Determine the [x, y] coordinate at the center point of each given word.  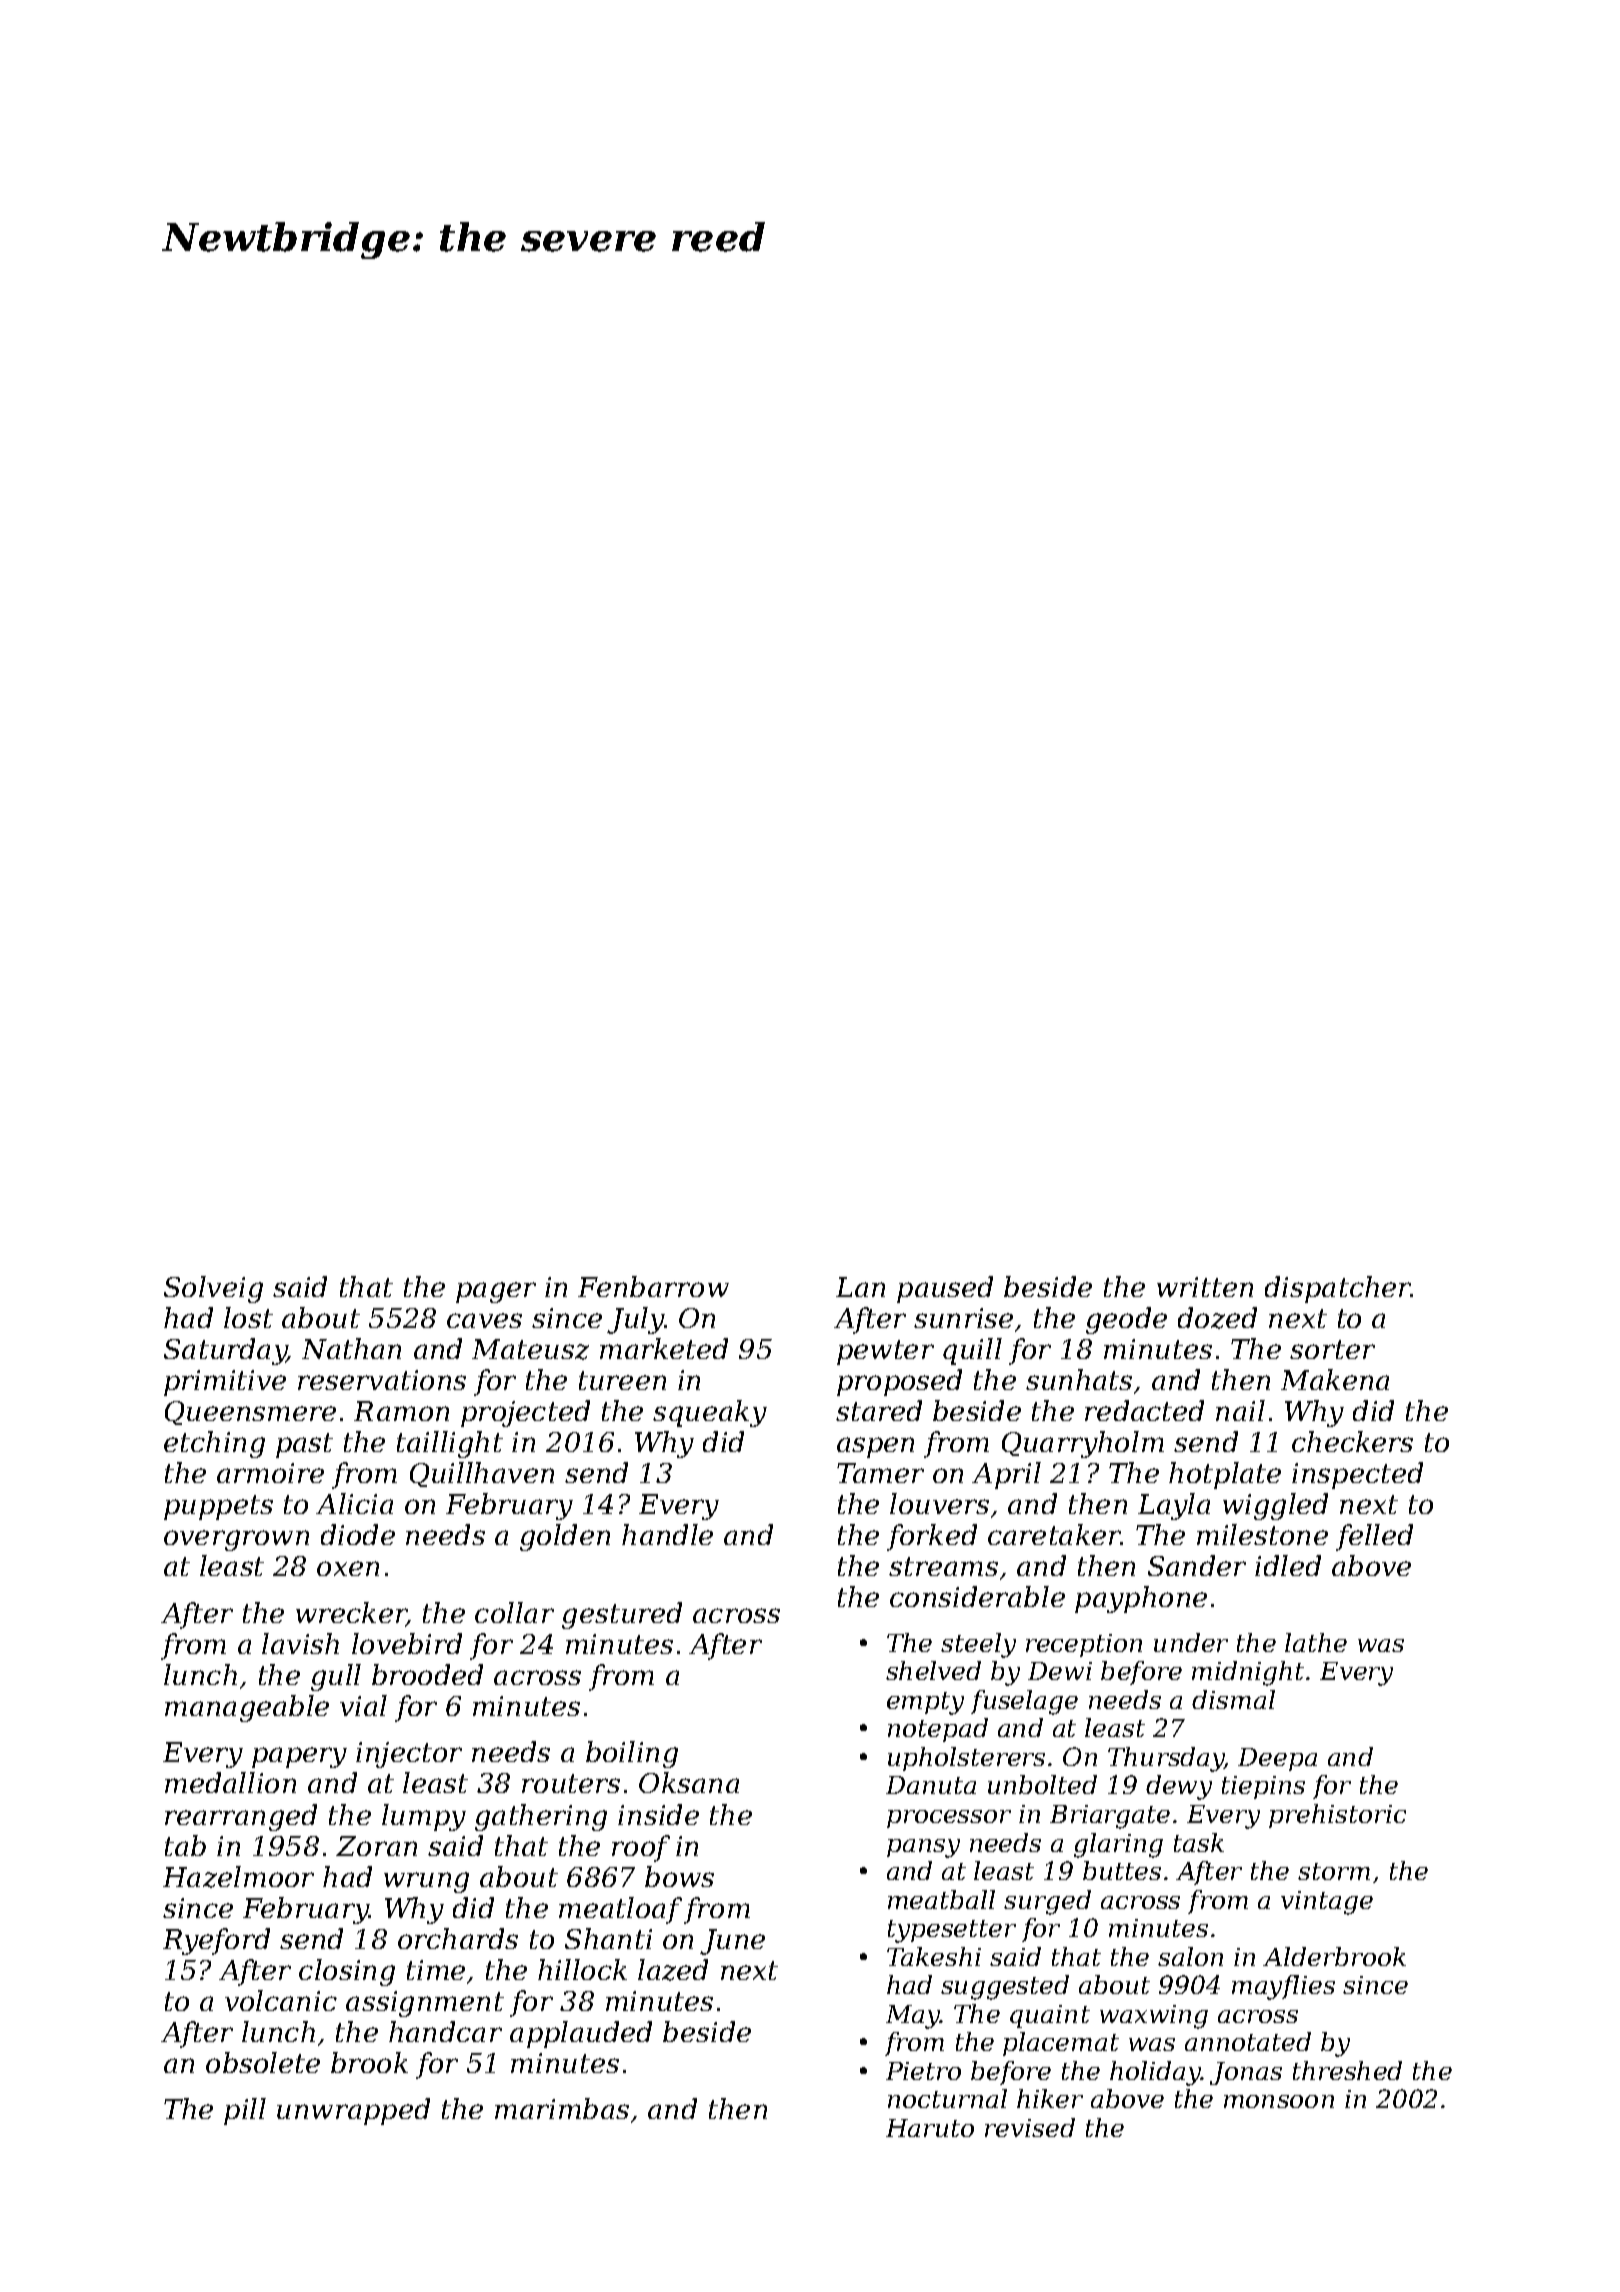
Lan [860, 1287]
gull [336, 1677]
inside [658, 1814]
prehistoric [1337, 1816]
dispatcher [1338, 1289]
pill [245, 2111]
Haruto [930, 2128]
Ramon [401, 1411]
